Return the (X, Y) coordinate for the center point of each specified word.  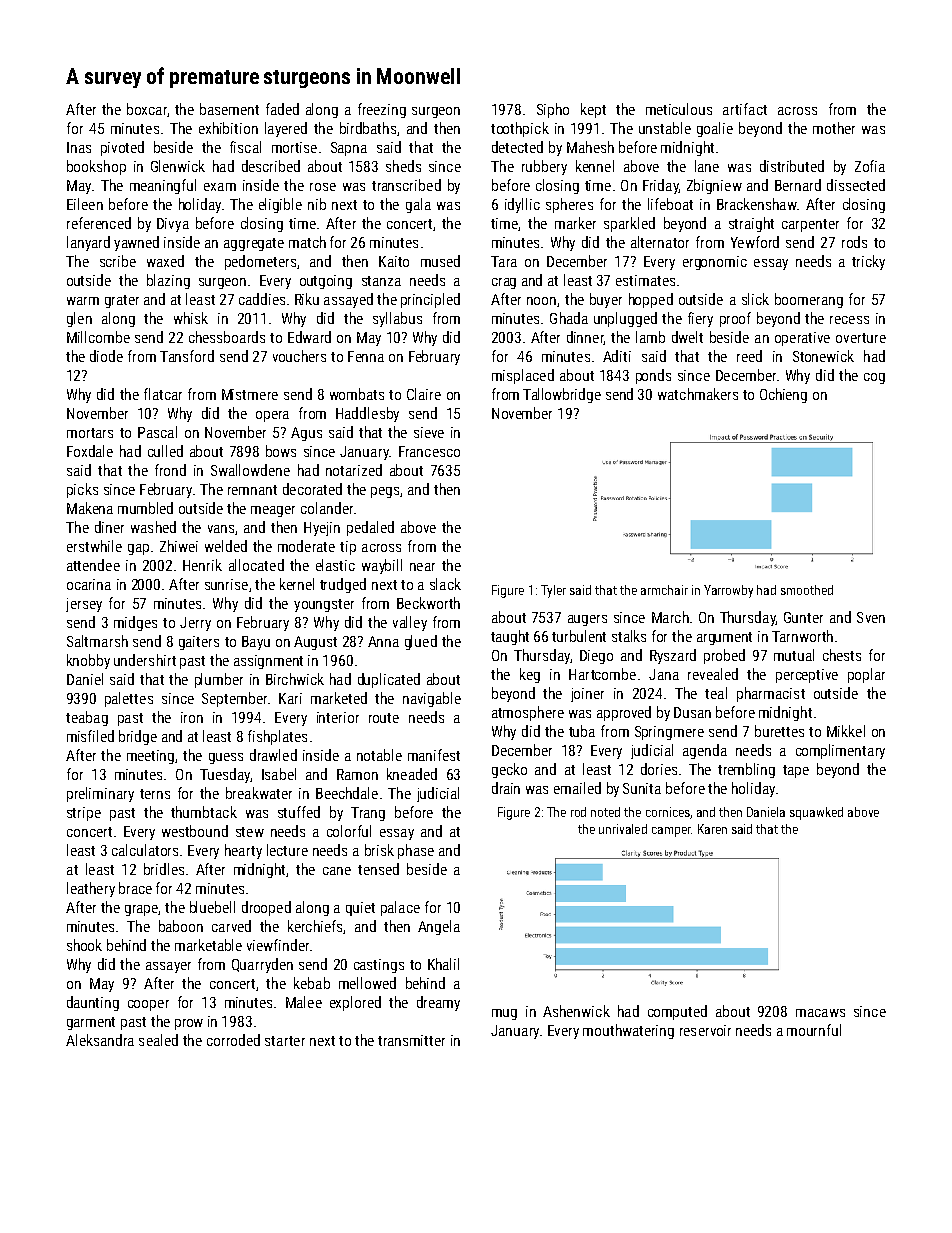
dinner (585, 338)
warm (83, 301)
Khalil (443, 964)
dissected (856, 185)
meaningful (163, 186)
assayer (168, 967)
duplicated (389, 680)
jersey (84, 605)
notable (379, 755)
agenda (705, 751)
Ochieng (783, 395)
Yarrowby (728, 591)
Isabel (279, 774)
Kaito (394, 261)
